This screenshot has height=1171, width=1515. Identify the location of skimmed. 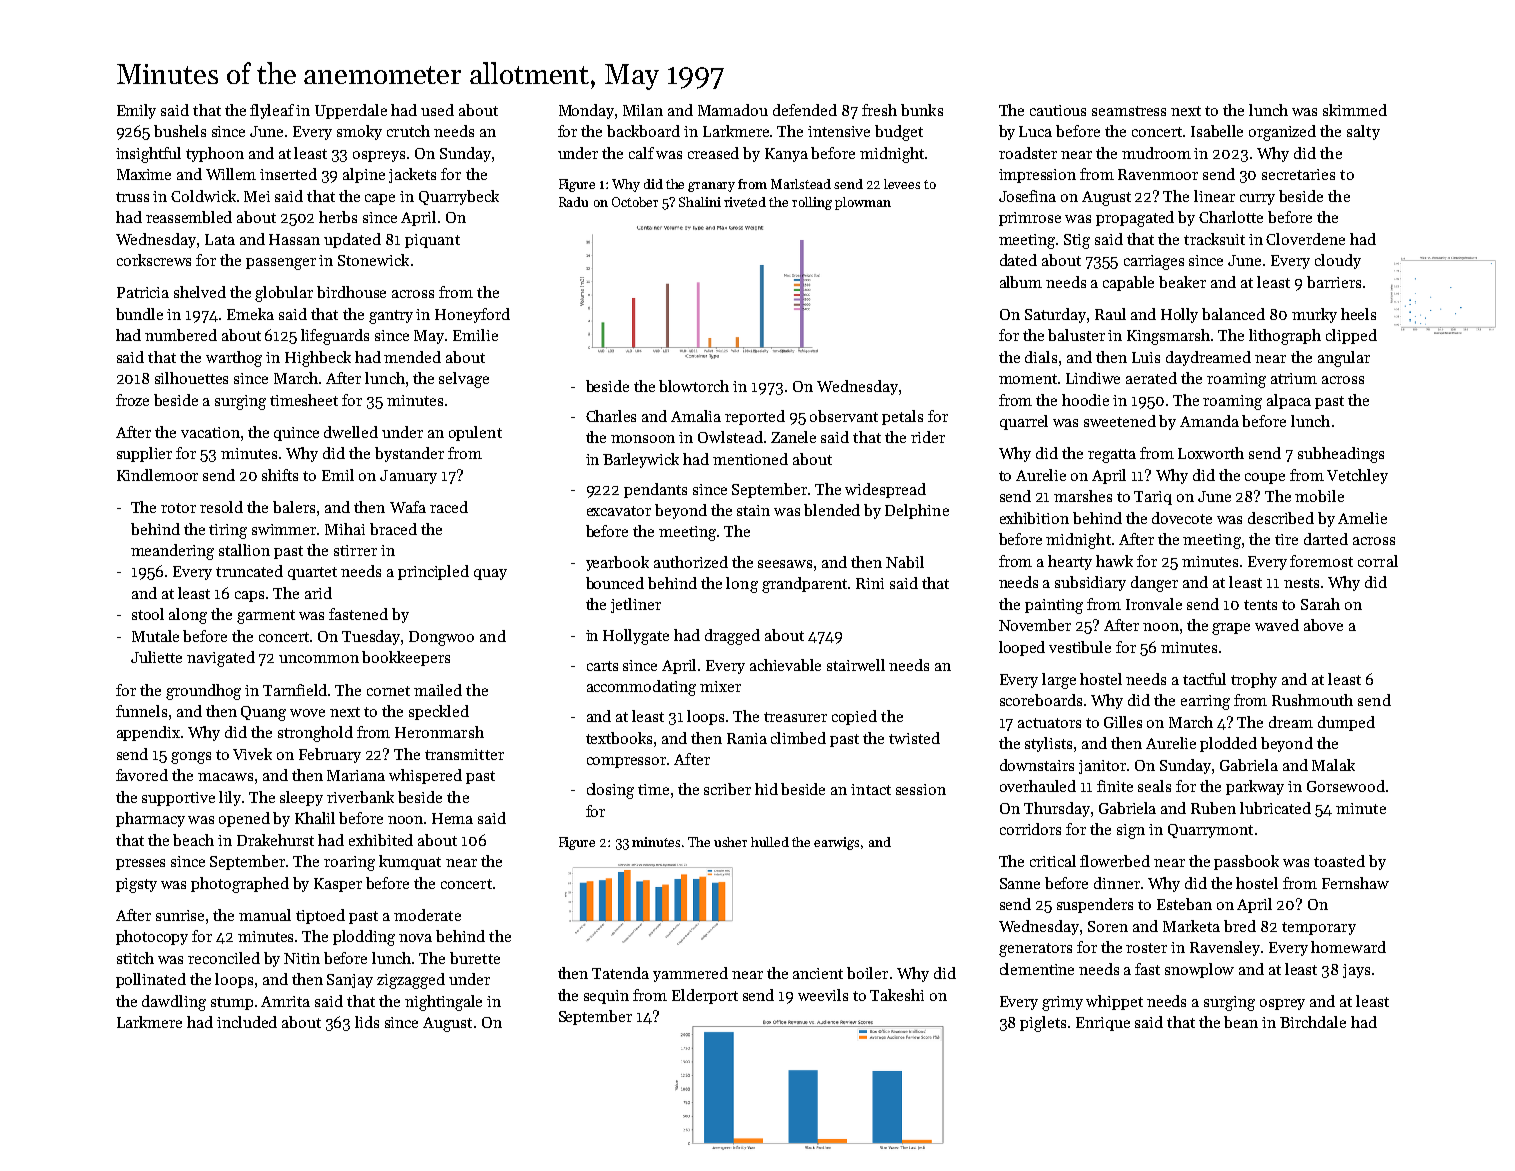
(1355, 110).
